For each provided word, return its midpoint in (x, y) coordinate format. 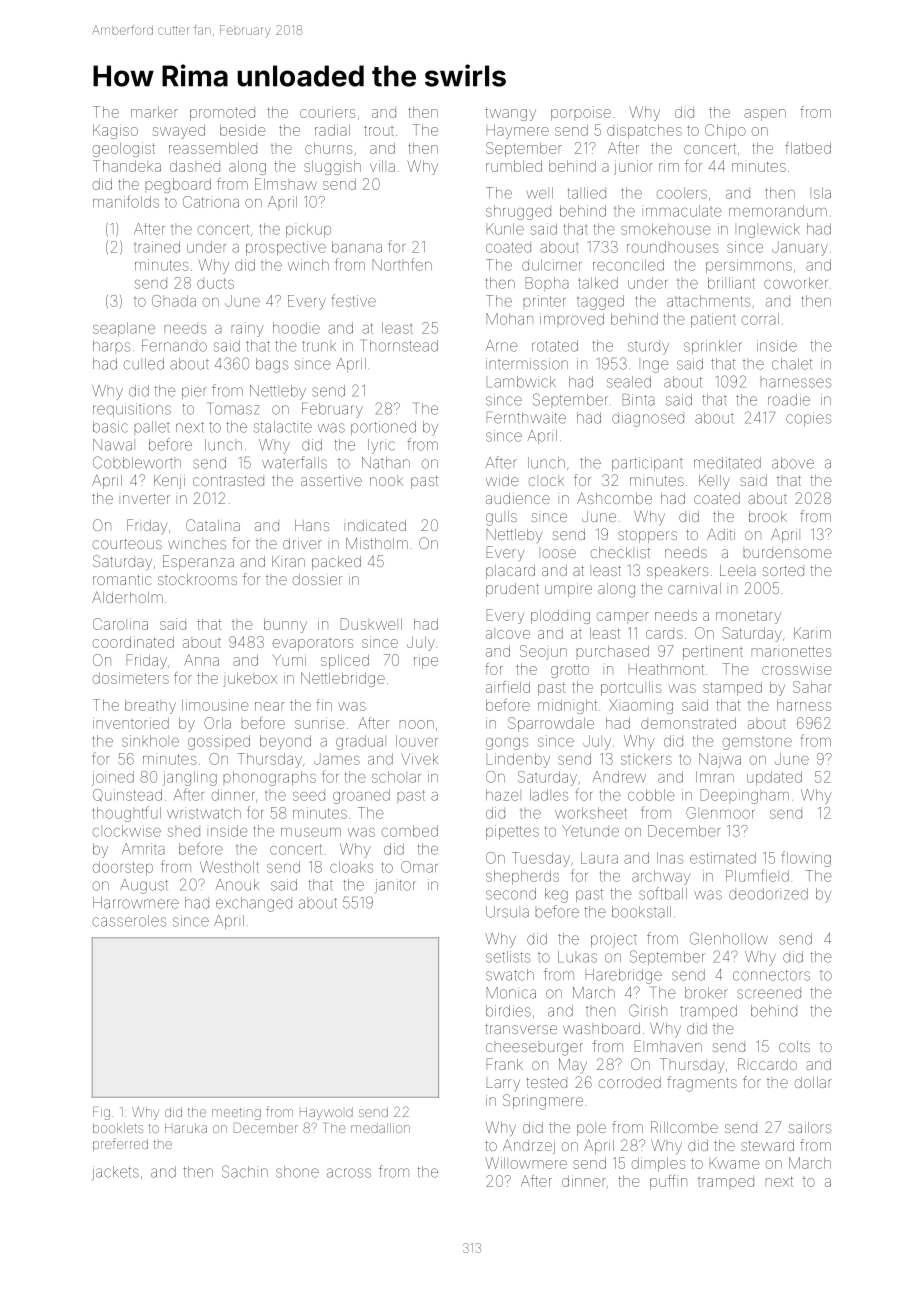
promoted (222, 114)
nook (386, 481)
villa (382, 166)
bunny (285, 625)
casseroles (129, 921)
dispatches (644, 131)
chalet (792, 364)
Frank (505, 1064)
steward (767, 1145)
